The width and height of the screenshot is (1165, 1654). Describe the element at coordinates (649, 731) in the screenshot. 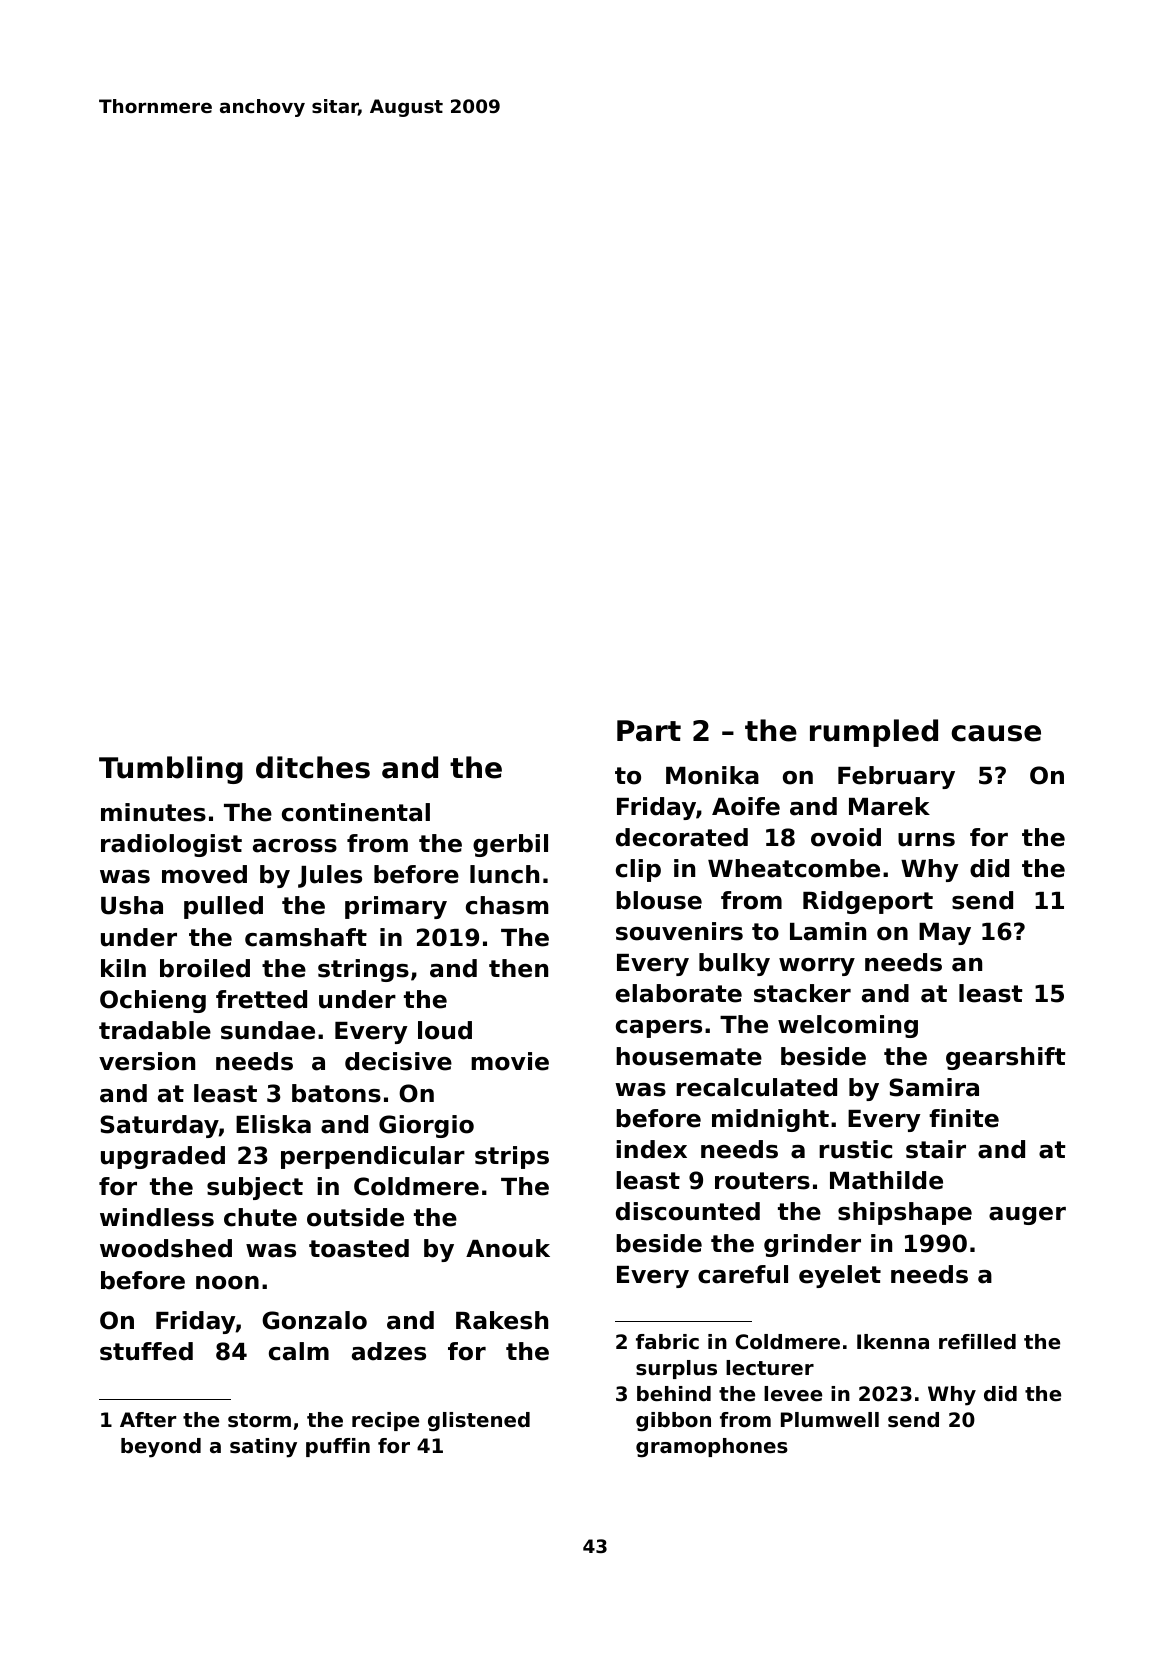

I see `Part` at that location.
